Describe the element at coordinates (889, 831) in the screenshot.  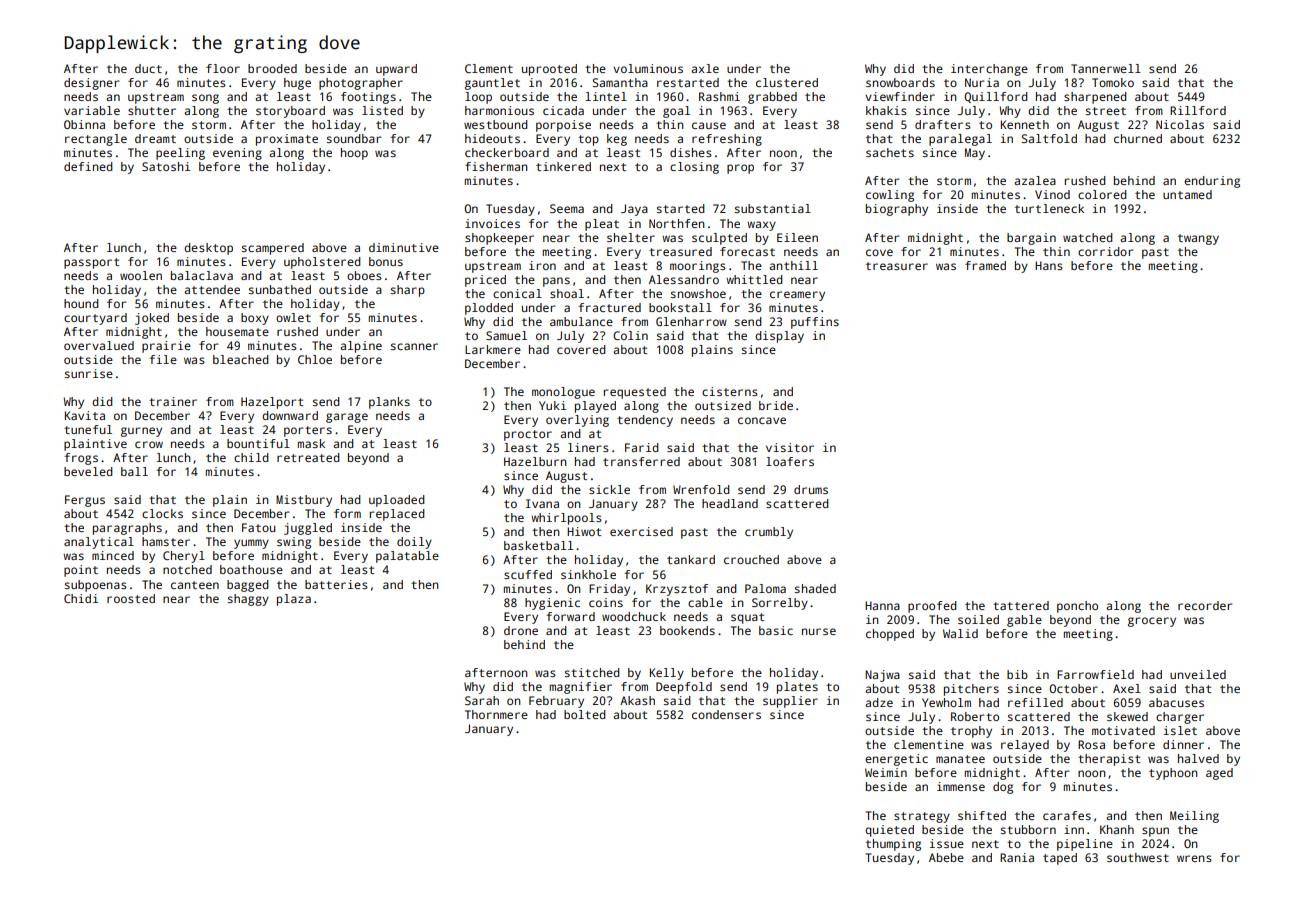
I see `quieted` at that location.
